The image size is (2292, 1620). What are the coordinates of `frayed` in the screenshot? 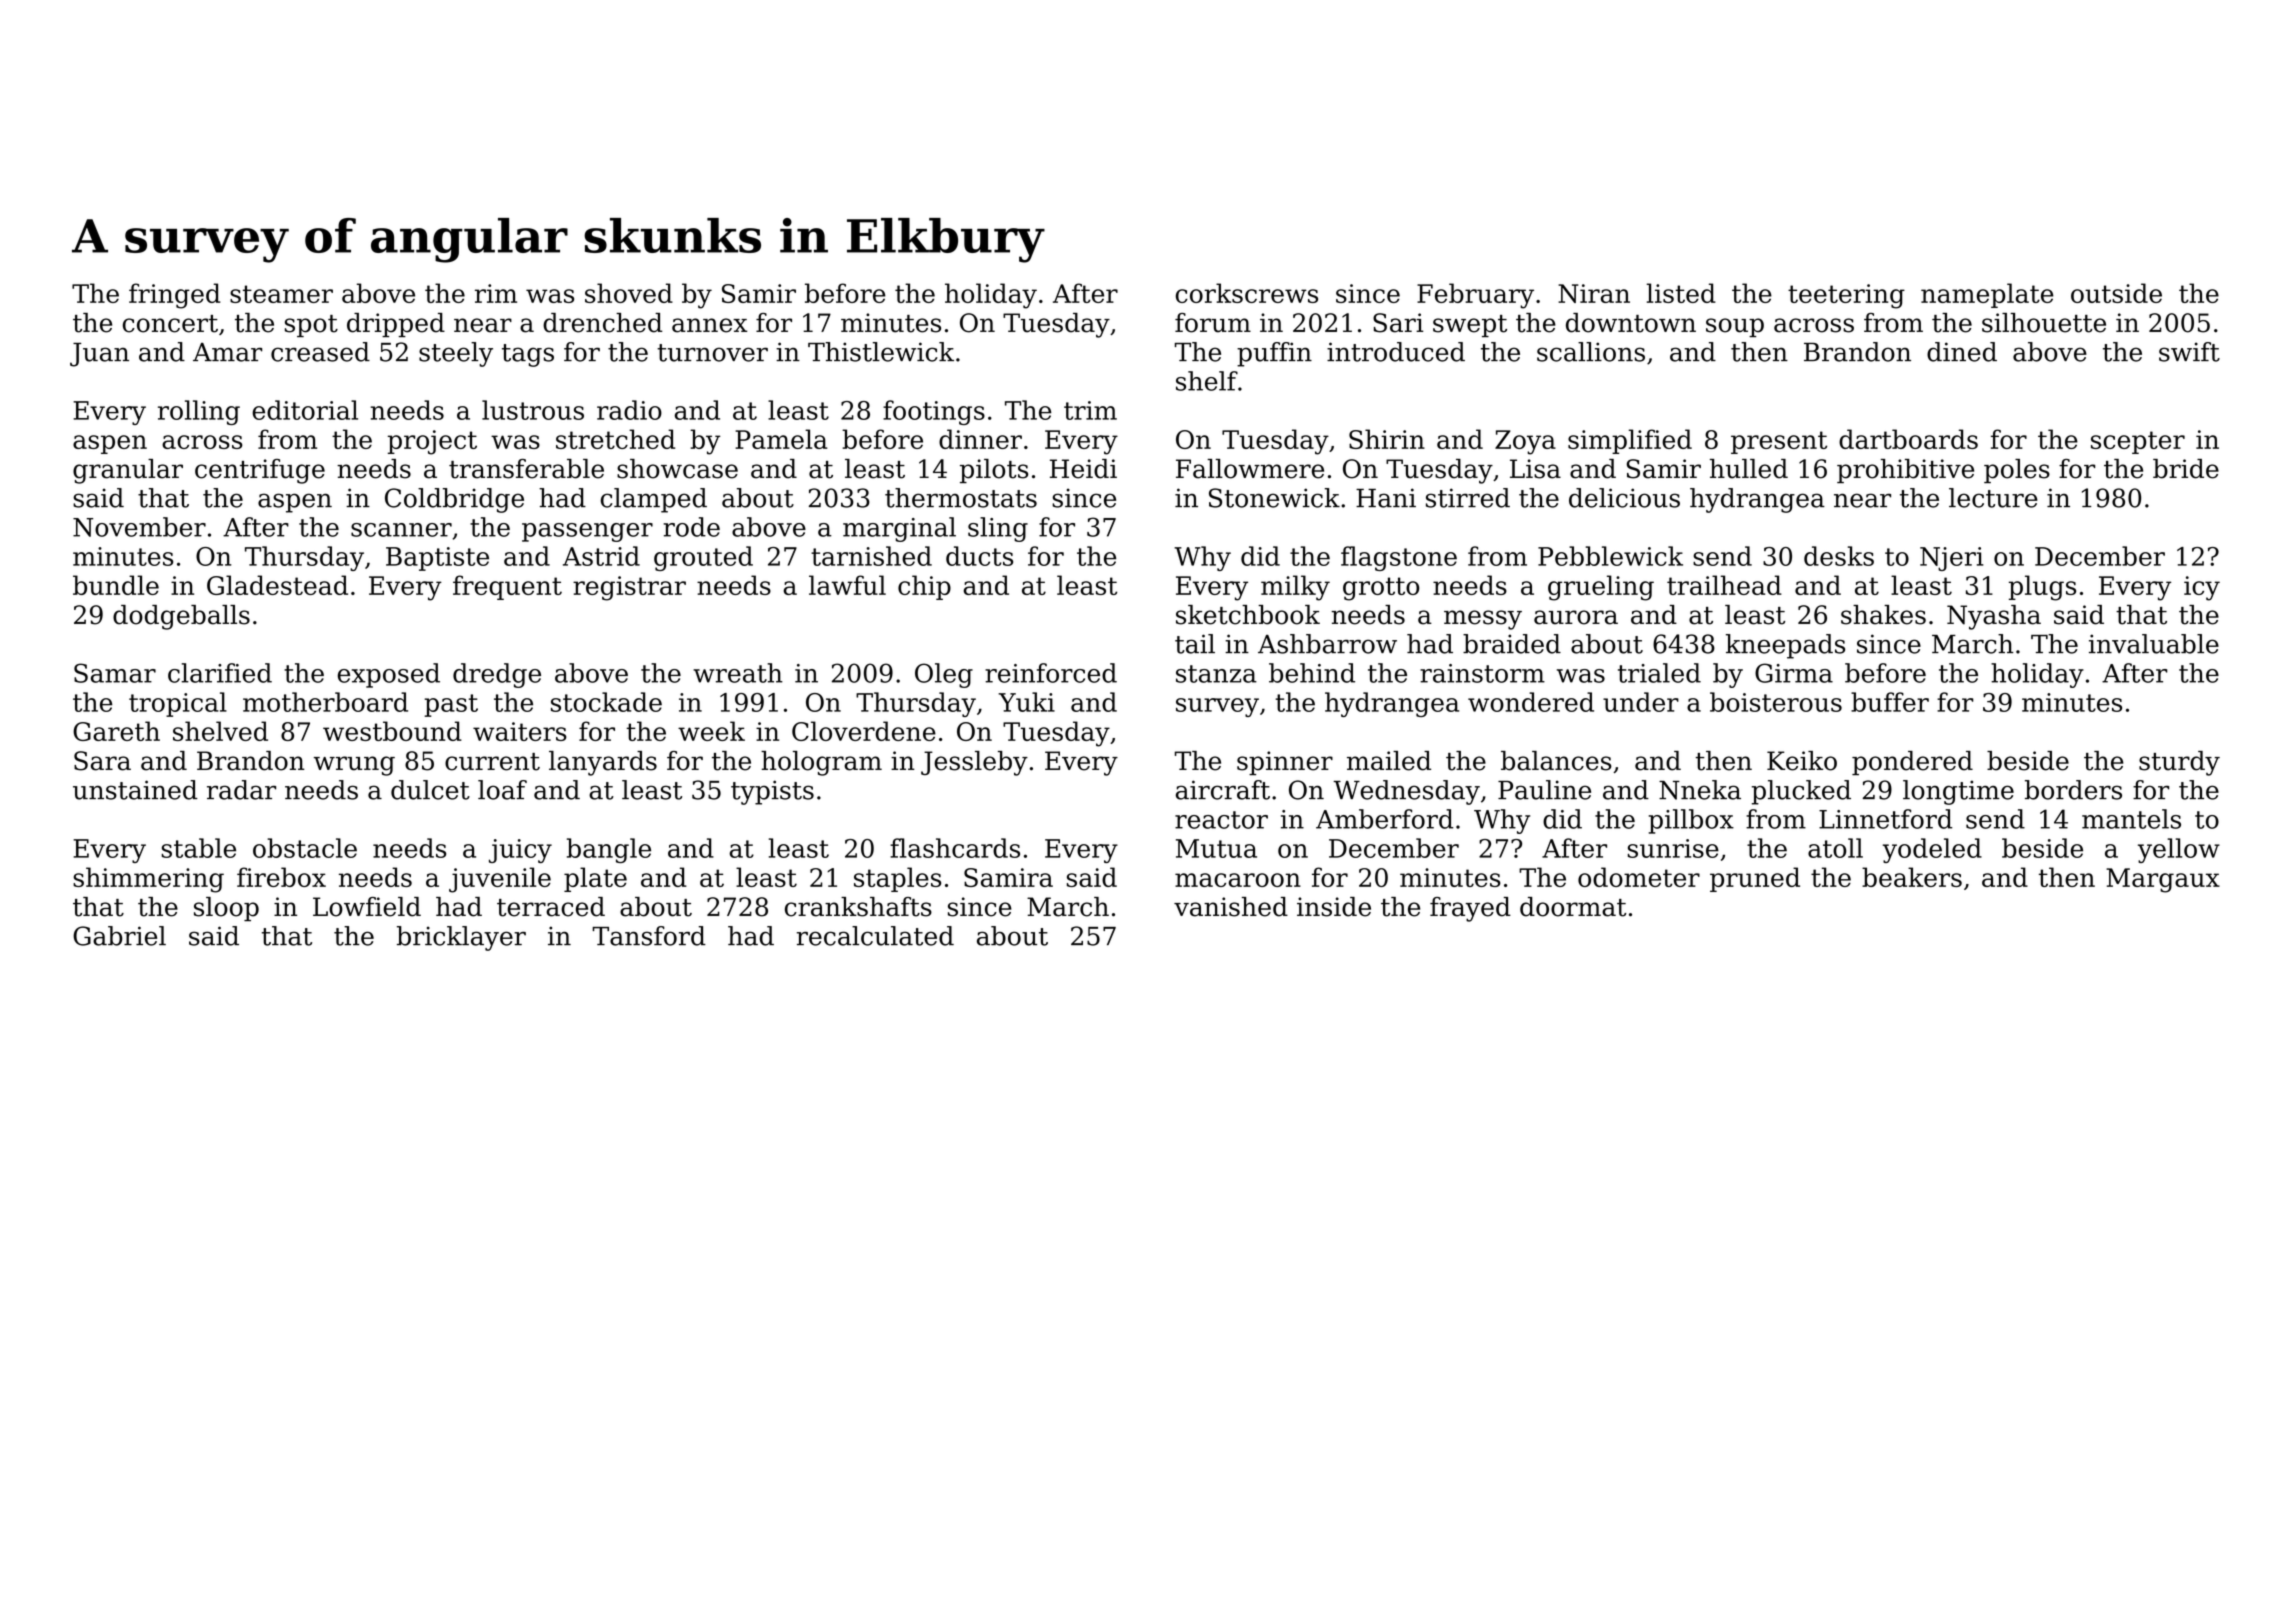 It's located at (1470, 909).
